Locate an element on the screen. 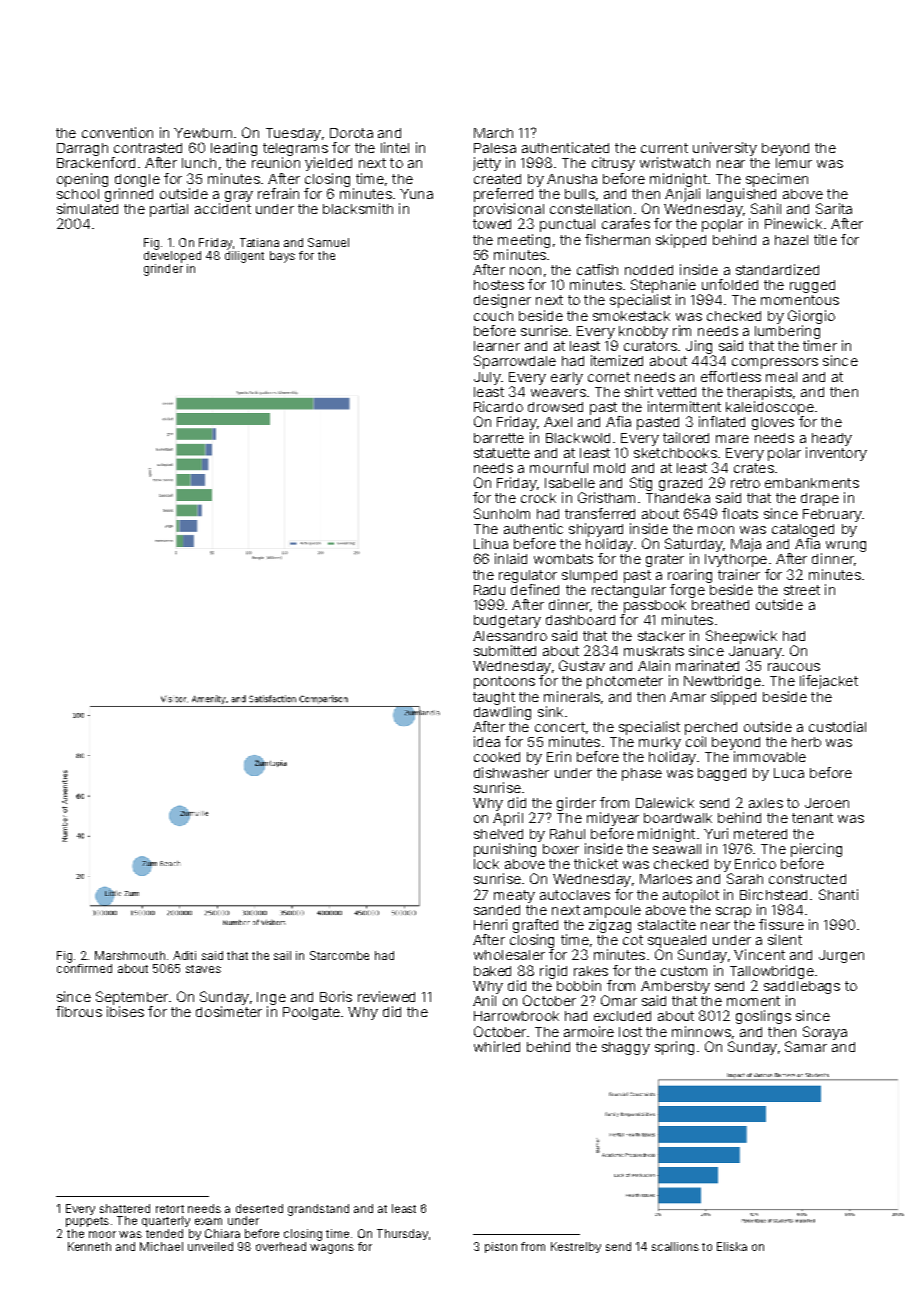 The image size is (924, 1308). Sarita is located at coordinates (834, 208).
